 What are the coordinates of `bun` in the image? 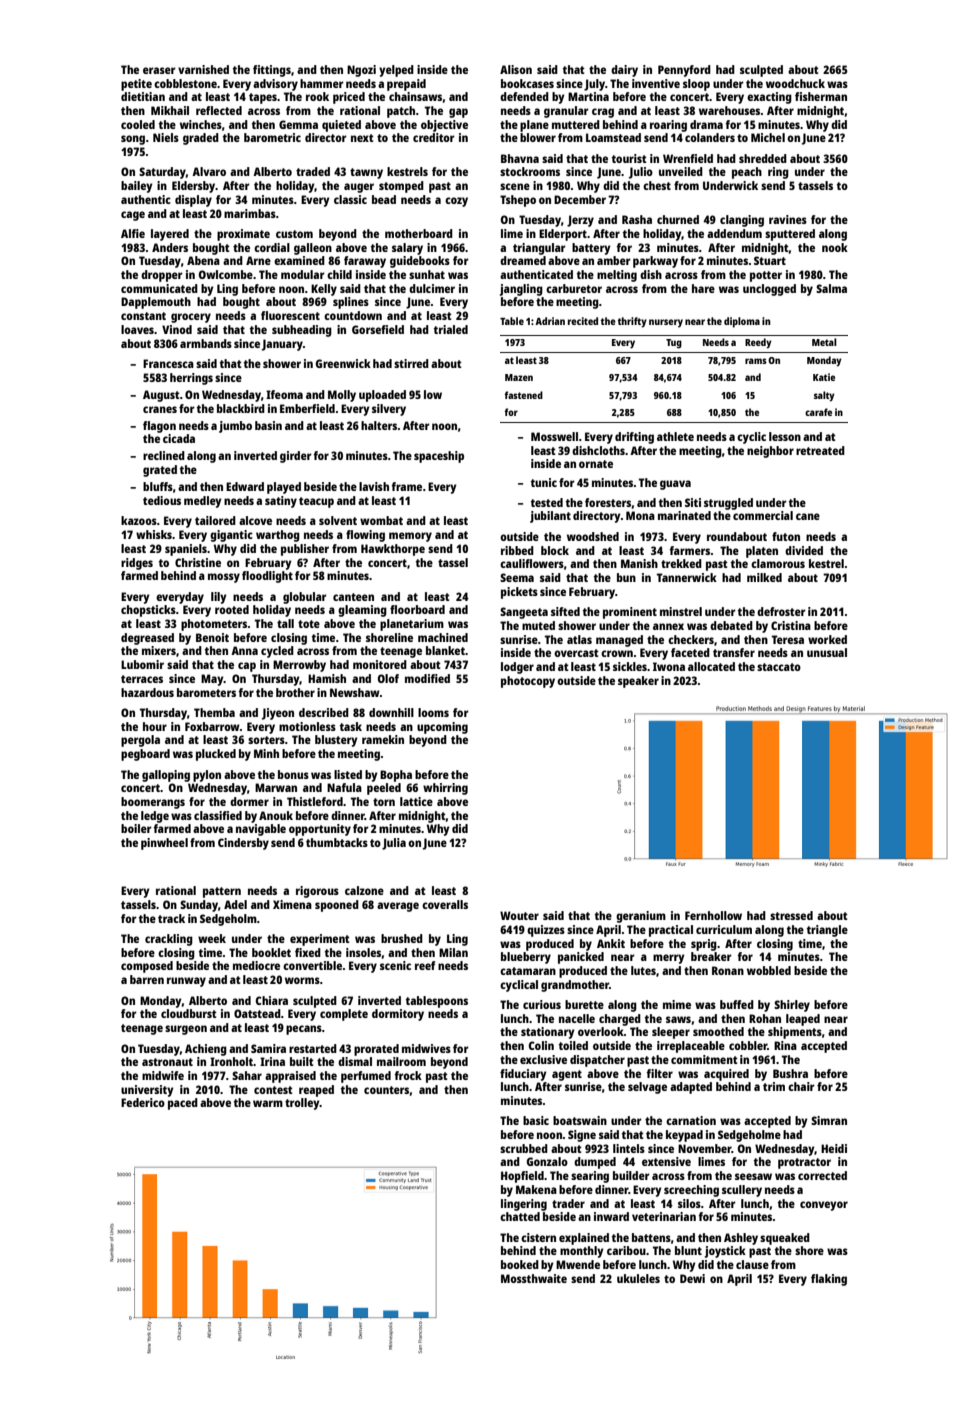 It's located at (626, 577).
